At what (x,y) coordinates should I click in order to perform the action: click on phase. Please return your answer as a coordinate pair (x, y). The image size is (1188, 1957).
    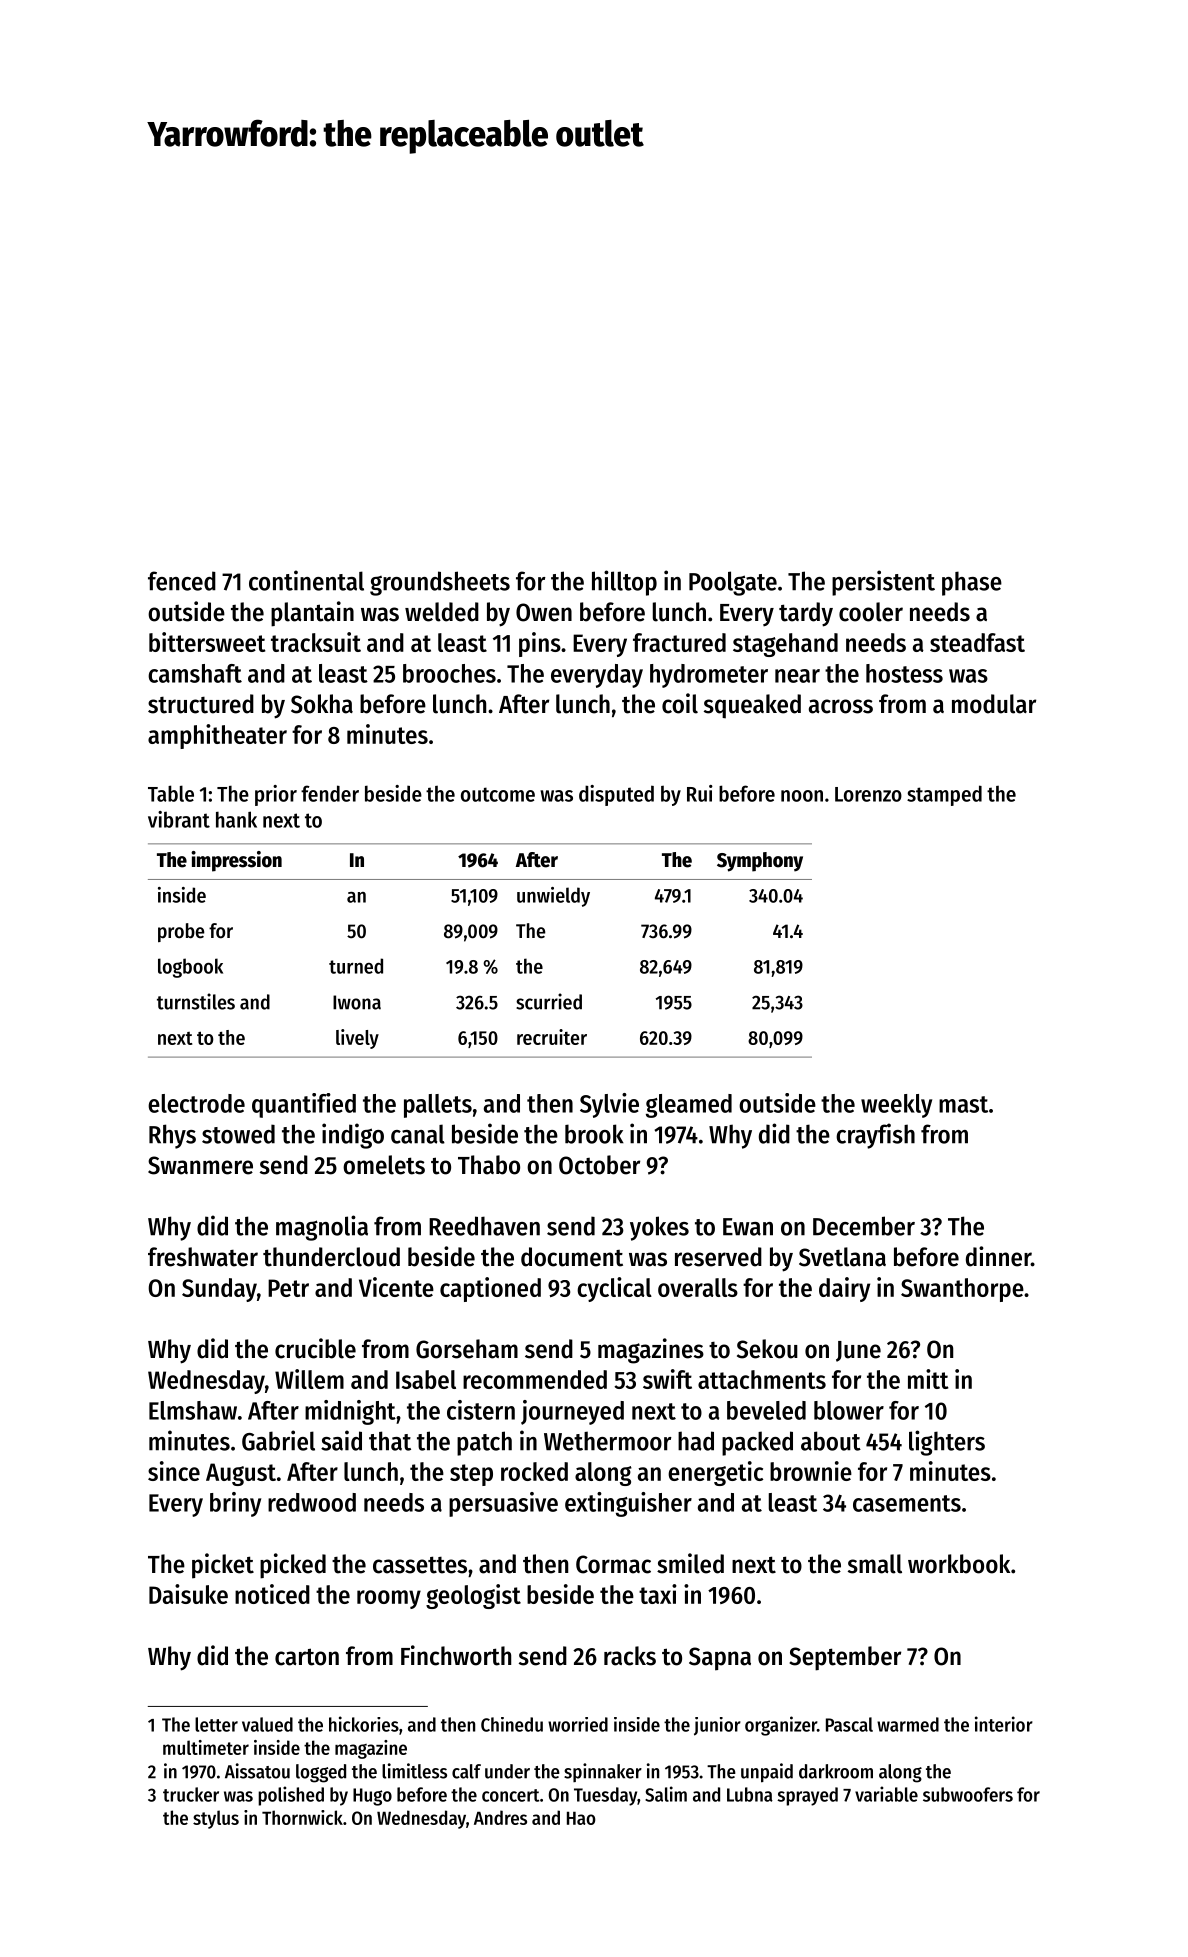
    Looking at the image, I should click on (972, 583).
